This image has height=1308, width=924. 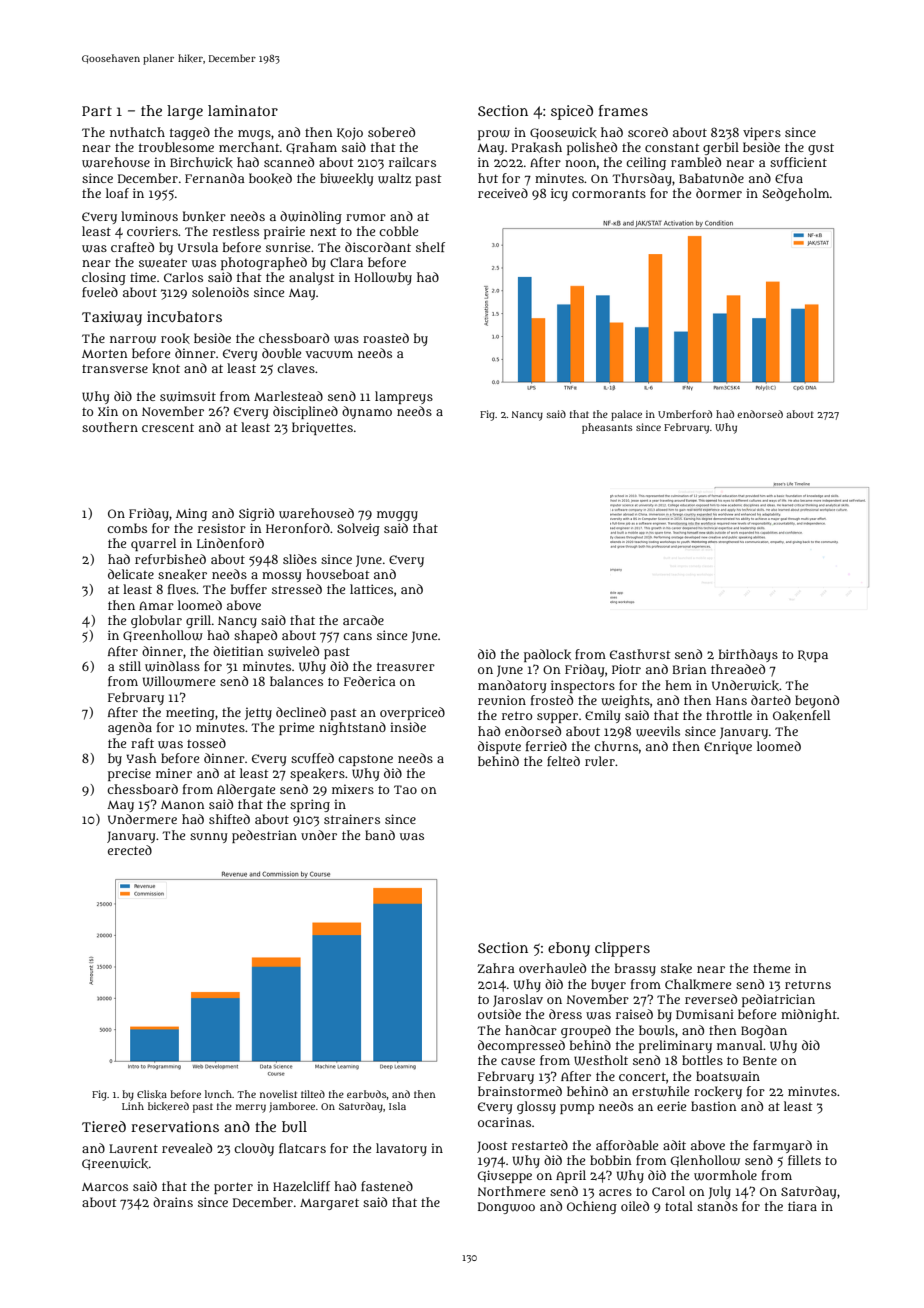 What do you see at coordinates (615, 1192) in the image?
I see `acres` at bounding box center [615, 1192].
